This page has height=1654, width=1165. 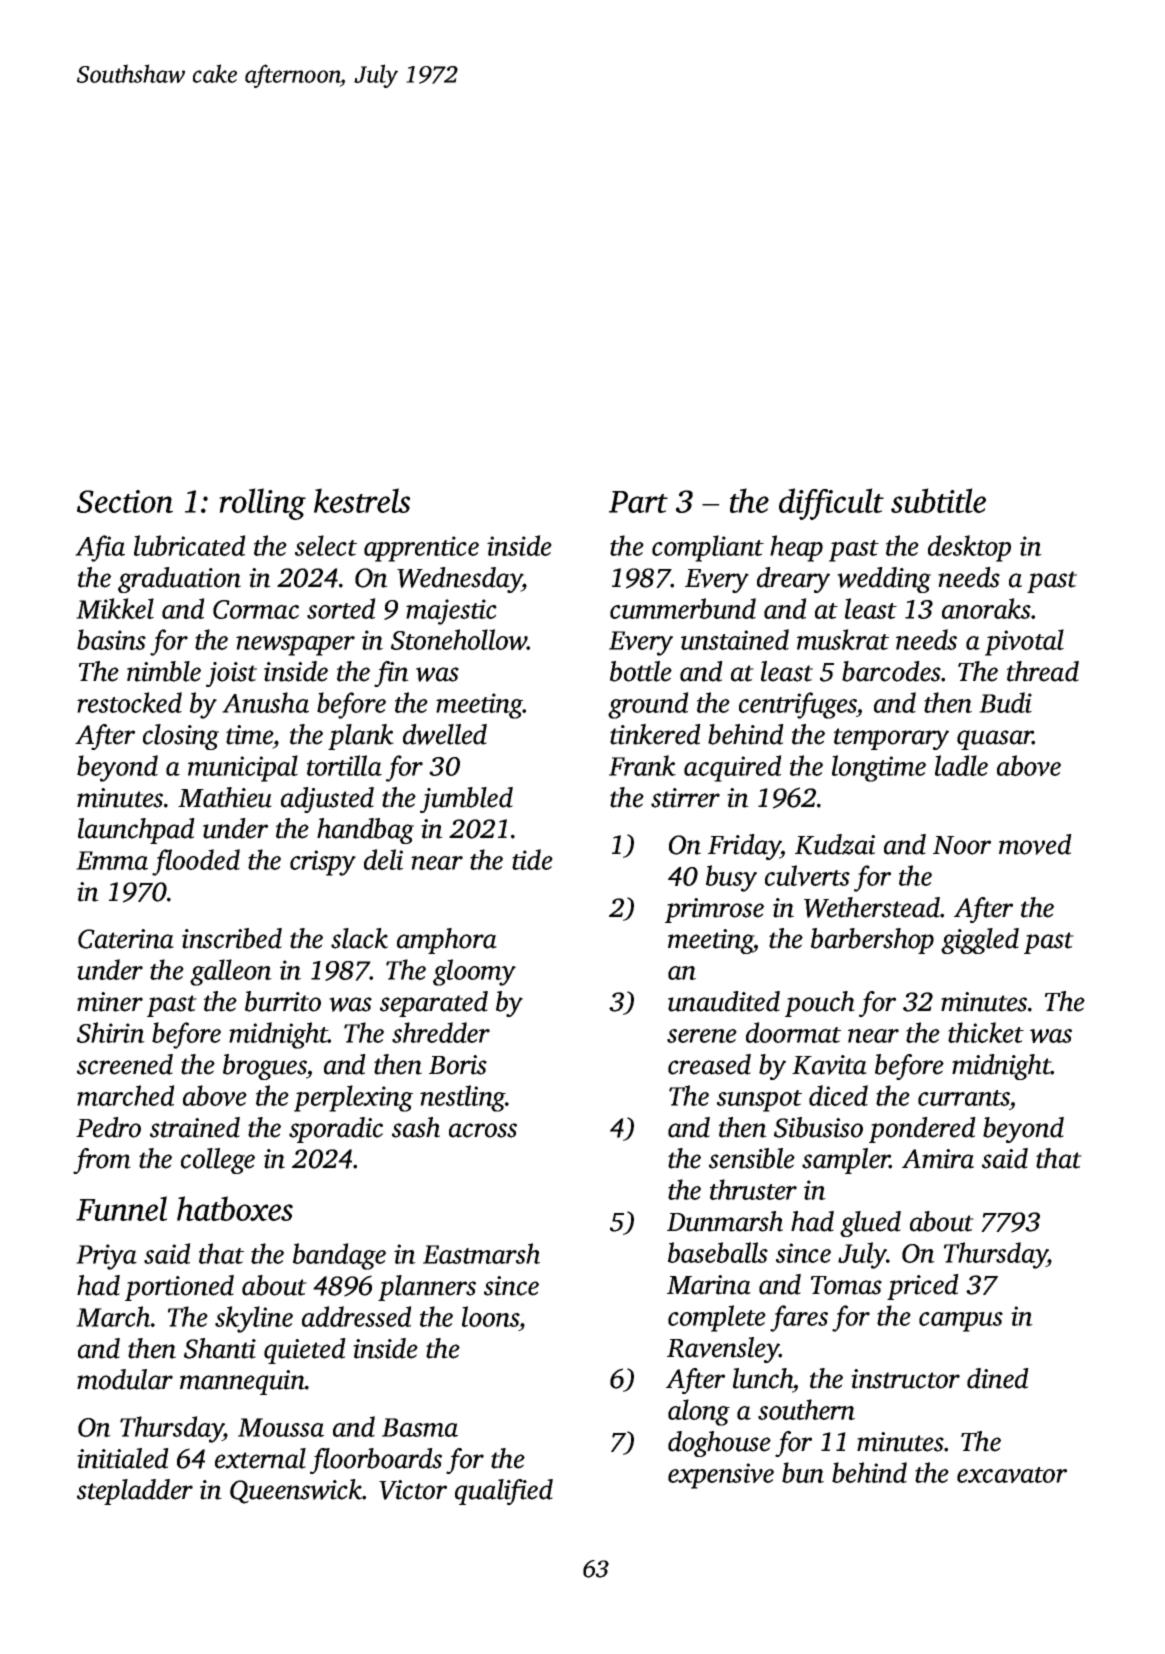 What do you see at coordinates (108, 1127) in the page?
I see `Pedro` at bounding box center [108, 1127].
